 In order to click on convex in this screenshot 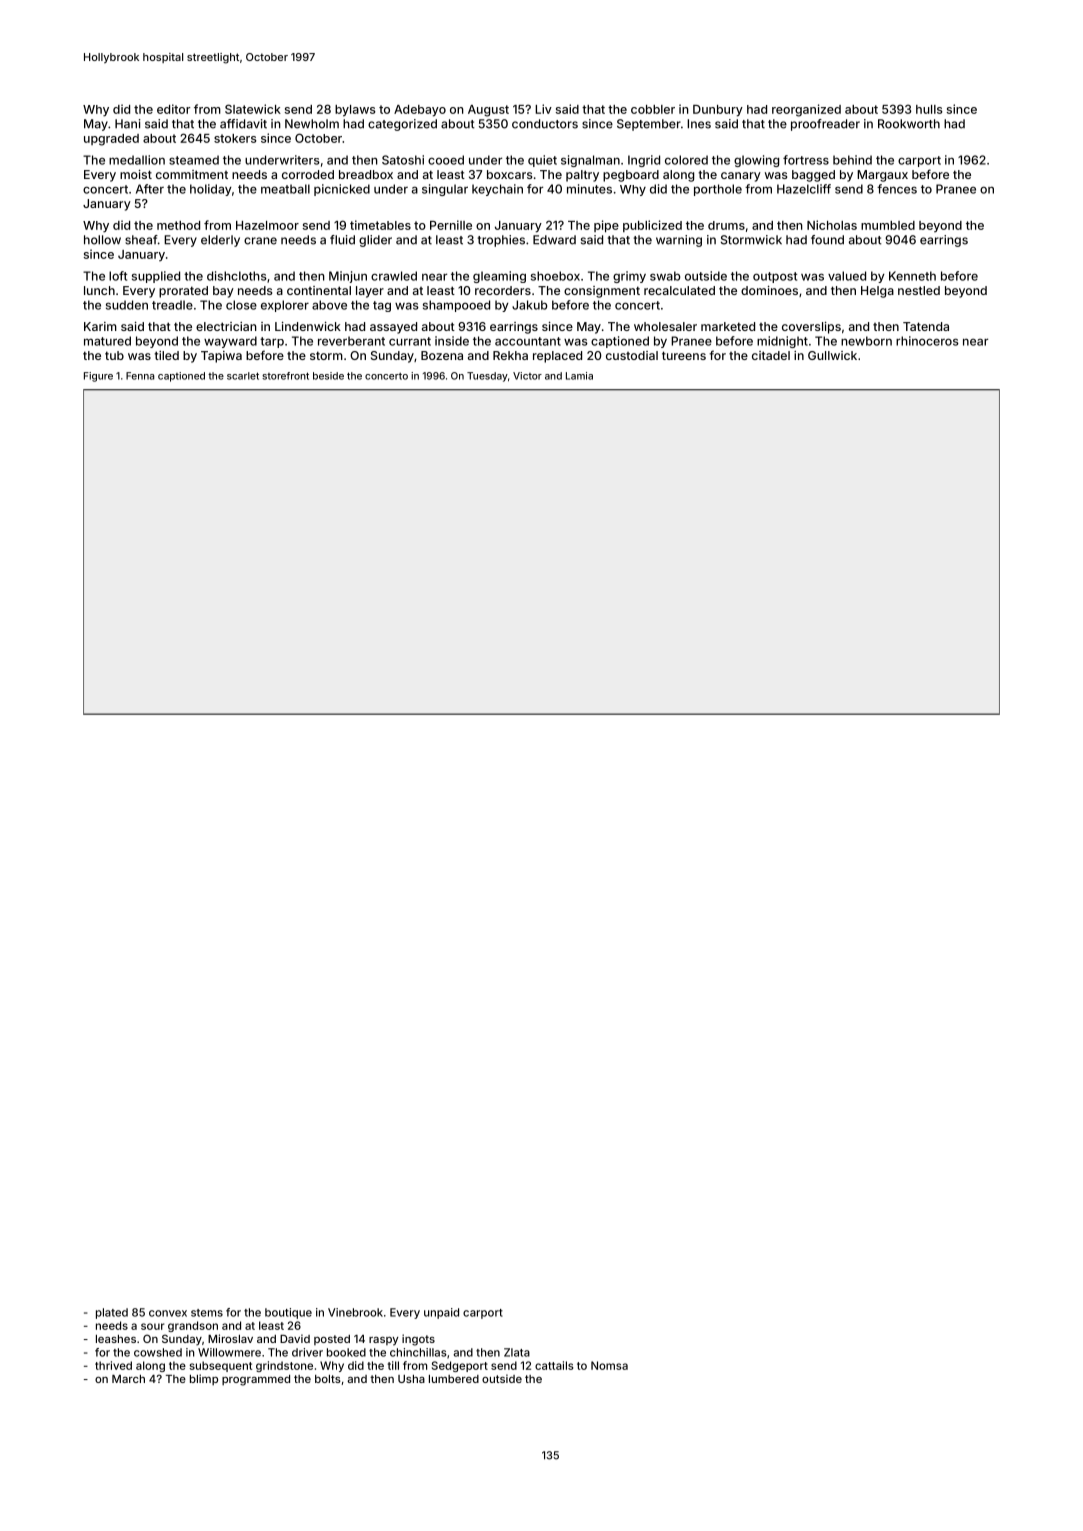, I will do `click(168, 1313)`.
